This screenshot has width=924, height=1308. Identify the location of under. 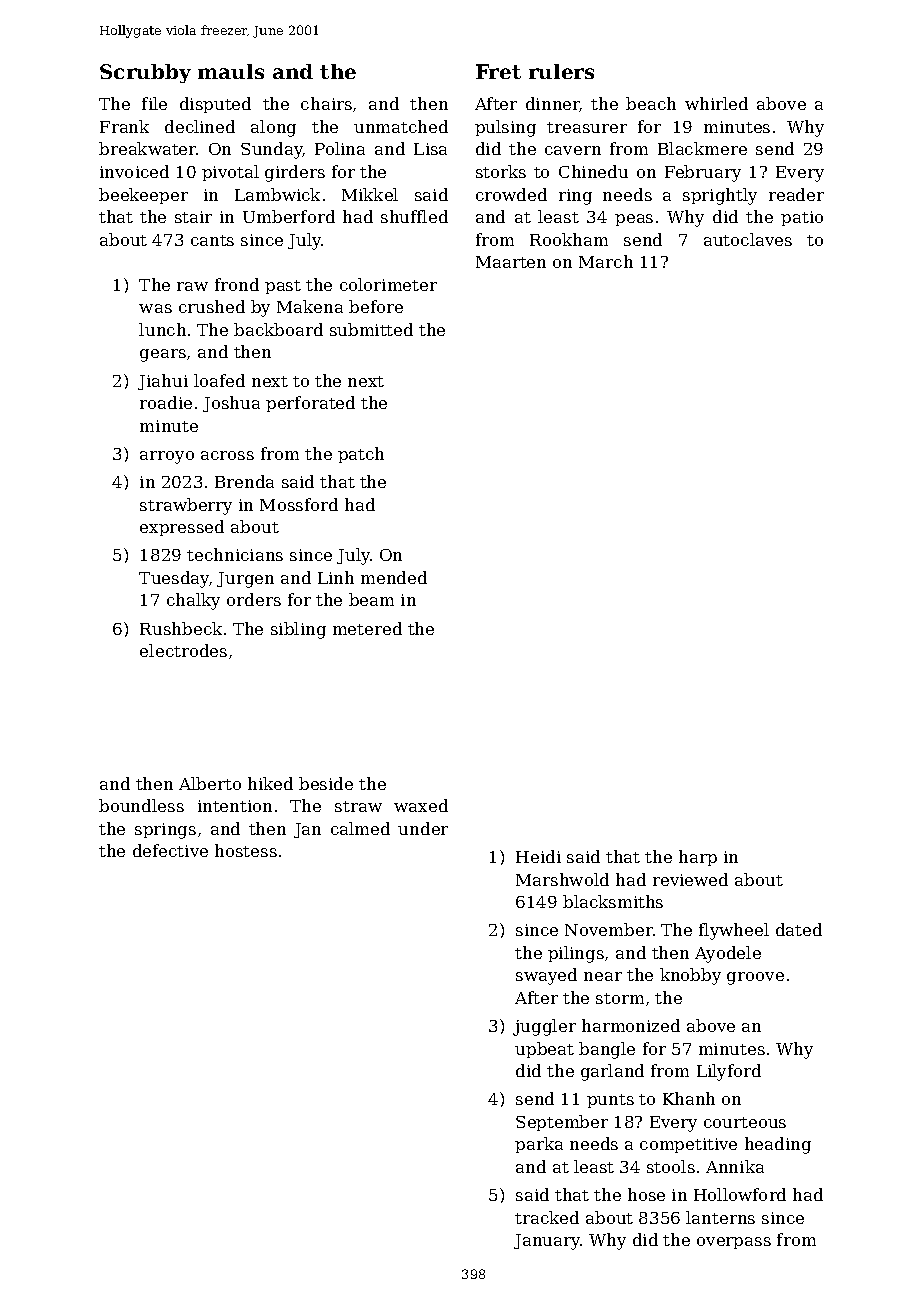
(423, 828).
